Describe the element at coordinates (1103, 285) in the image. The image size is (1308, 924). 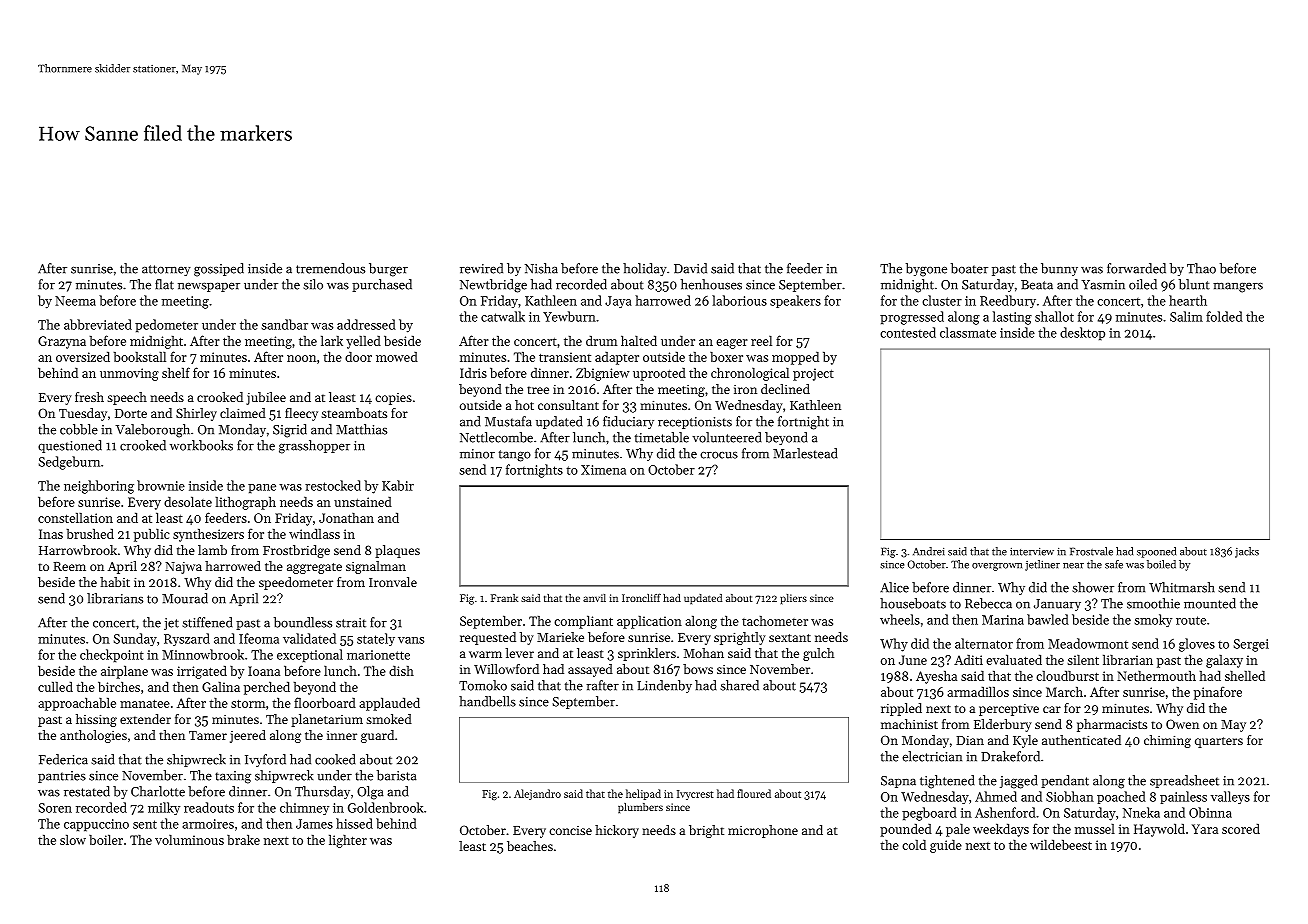
I see `Yasmin` at that location.
